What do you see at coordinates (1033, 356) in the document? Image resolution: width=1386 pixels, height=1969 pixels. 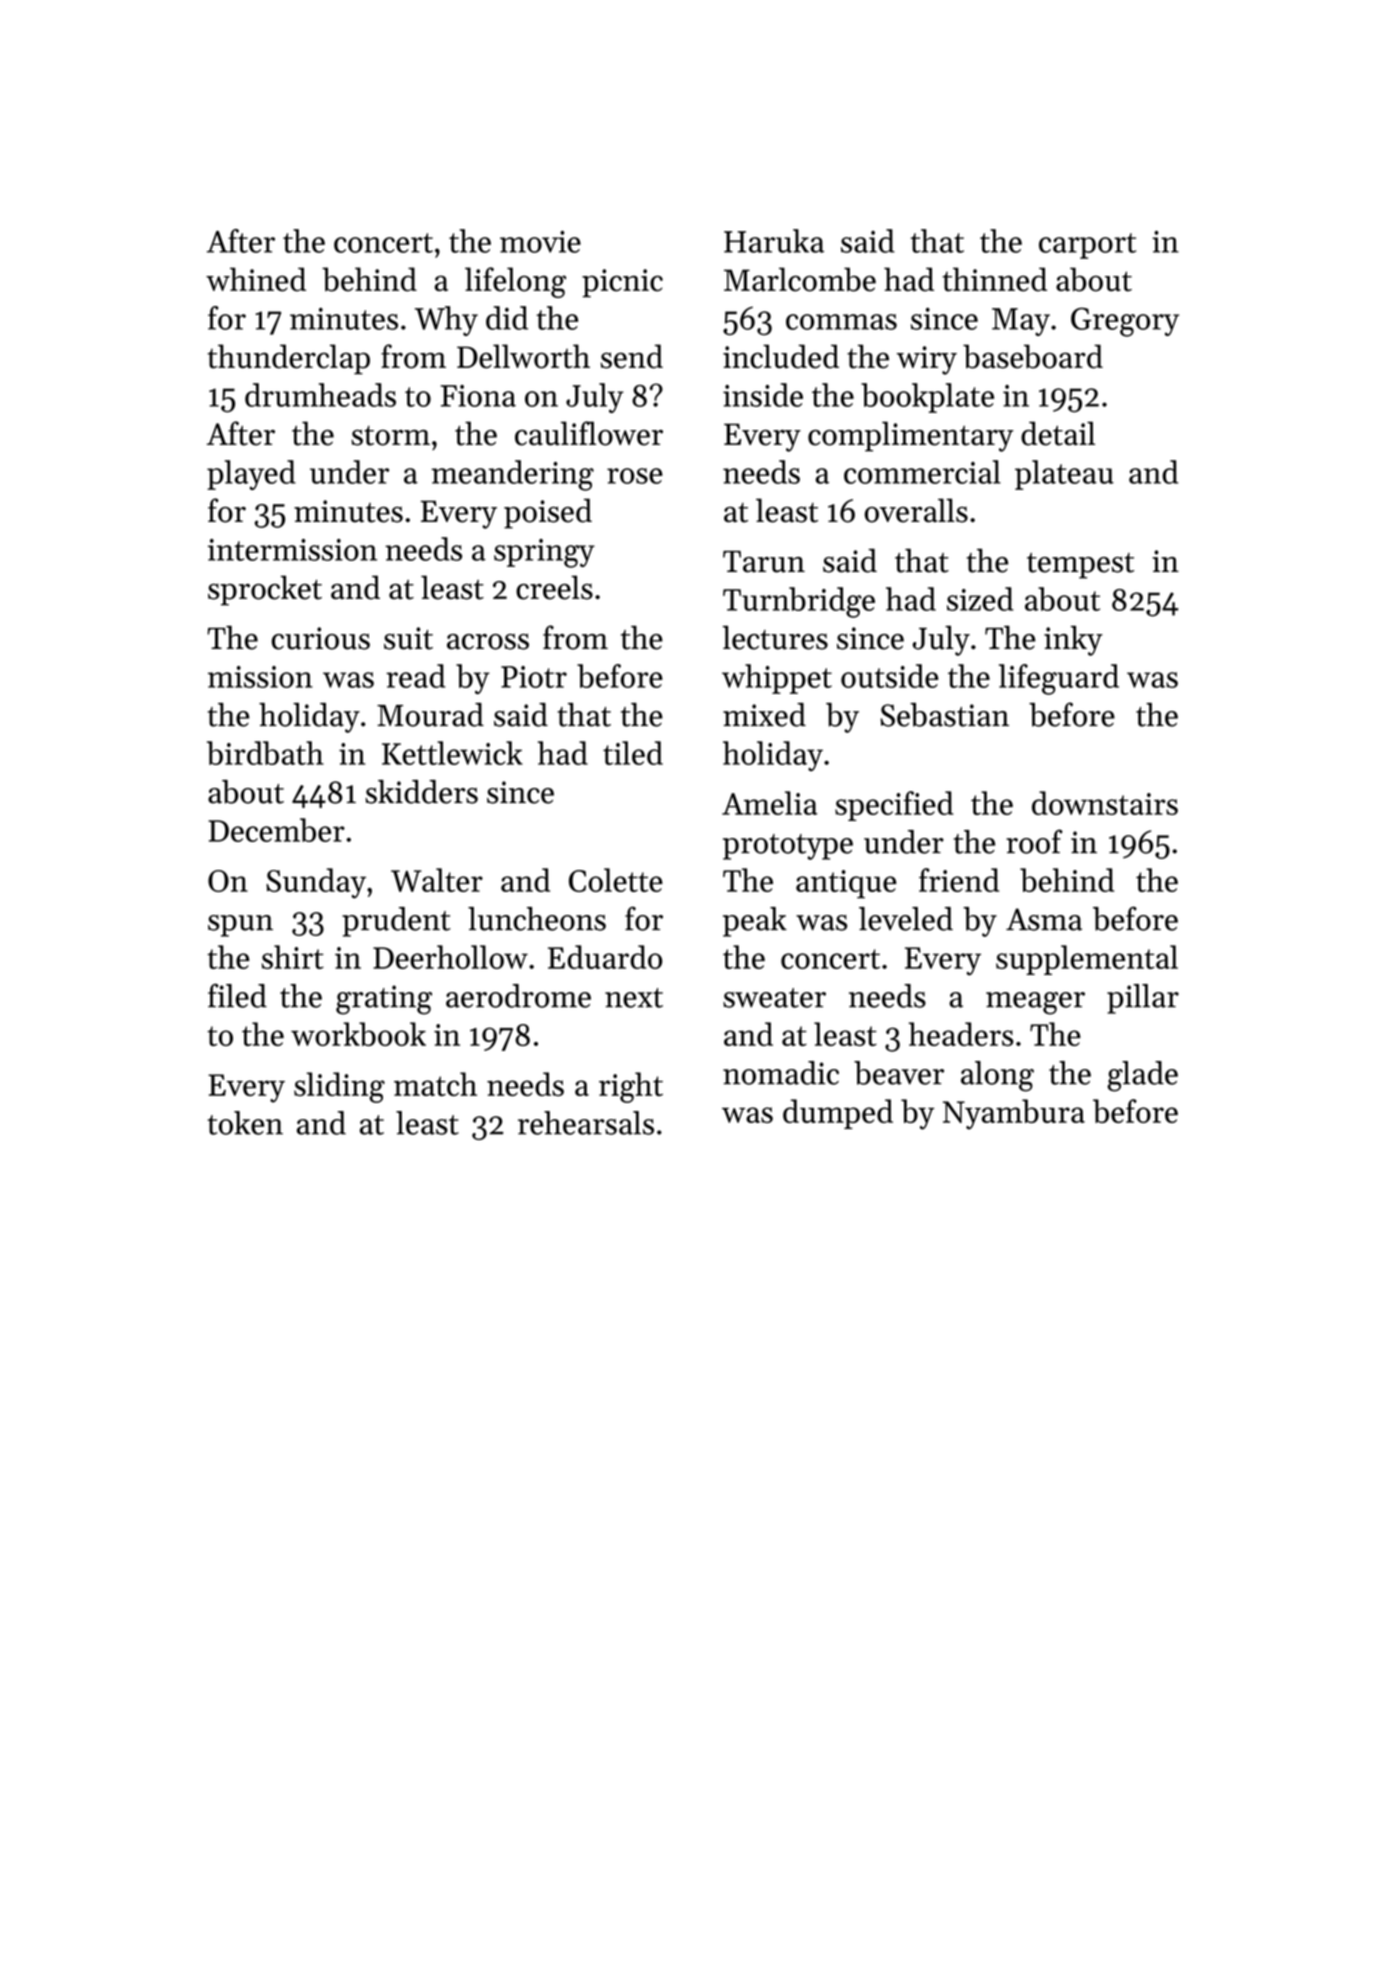 I see `baseboard` at bounding box center [1033, 356].
